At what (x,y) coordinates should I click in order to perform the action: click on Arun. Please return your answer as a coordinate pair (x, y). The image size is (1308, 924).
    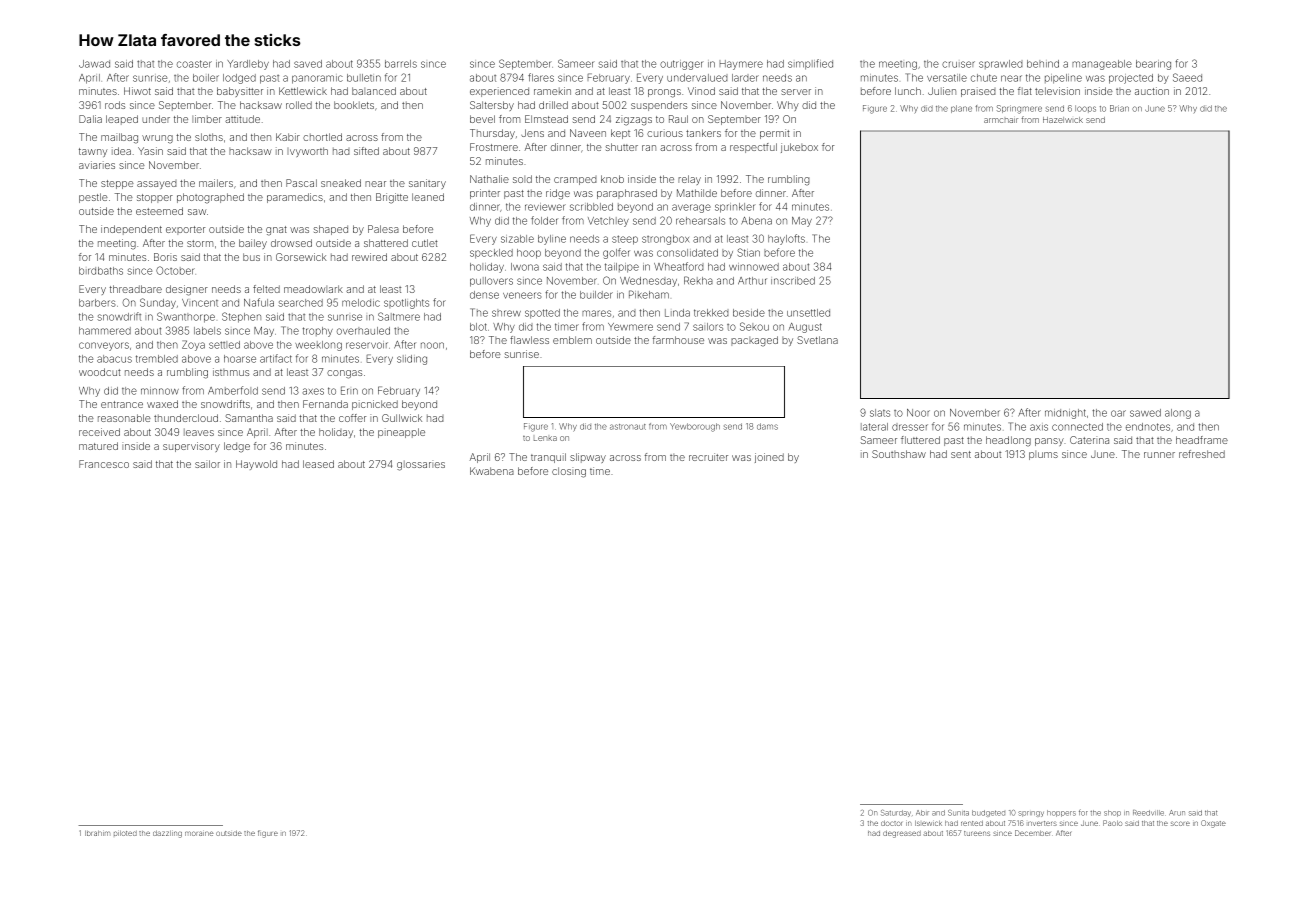
    Looking at the image, I should click on (1177, 813).
